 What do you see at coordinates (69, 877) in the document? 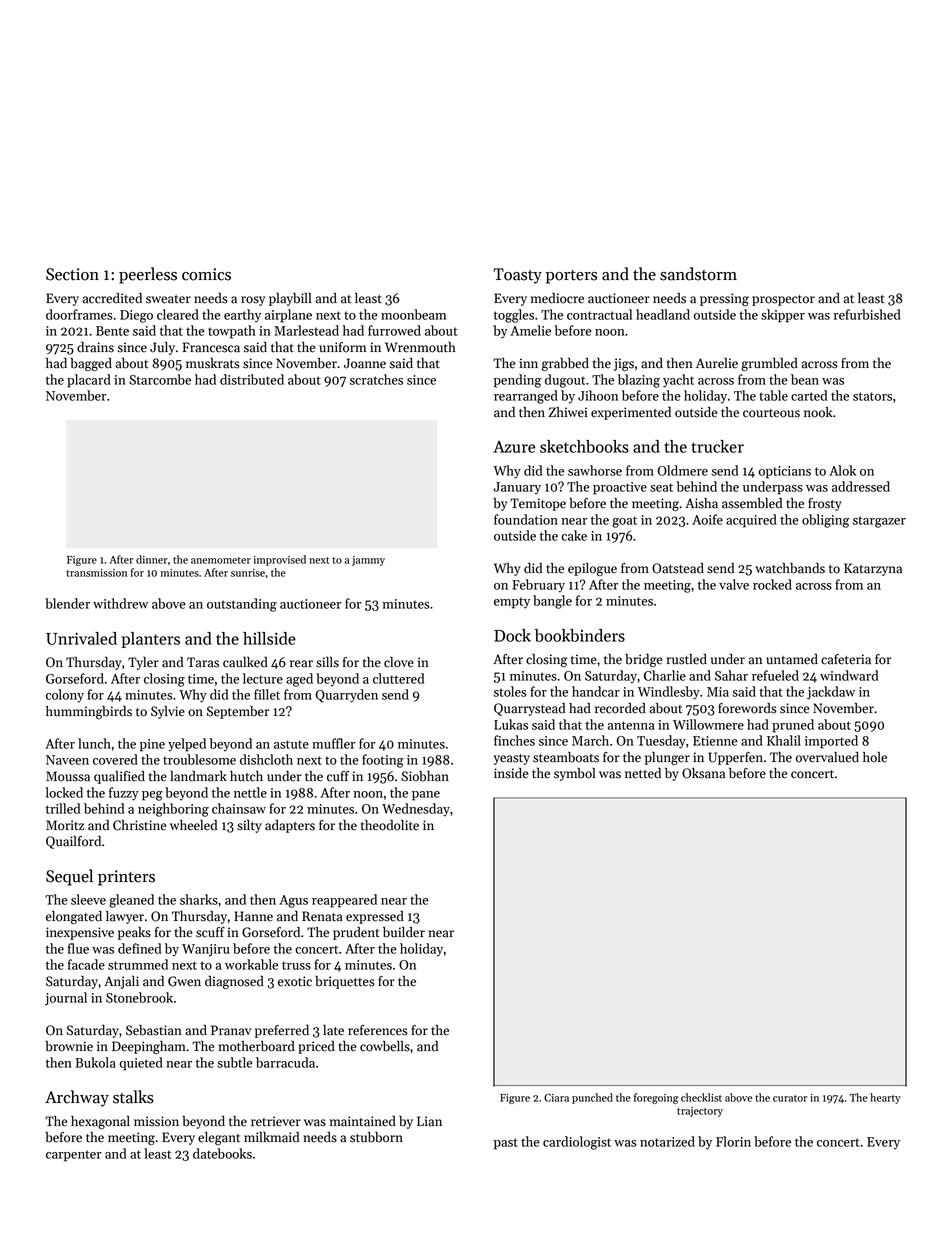
I see `Sequel` at bounding box center [69, 877].
